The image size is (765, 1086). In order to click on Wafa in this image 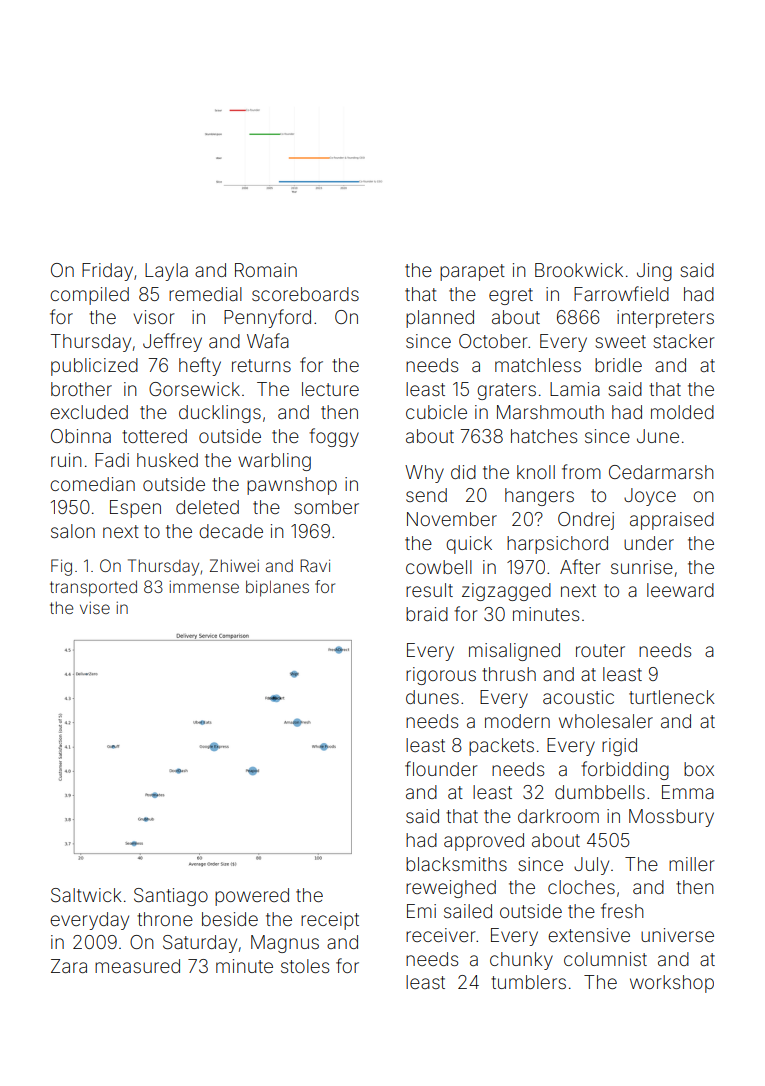, I will do `click(268, 340)`.
